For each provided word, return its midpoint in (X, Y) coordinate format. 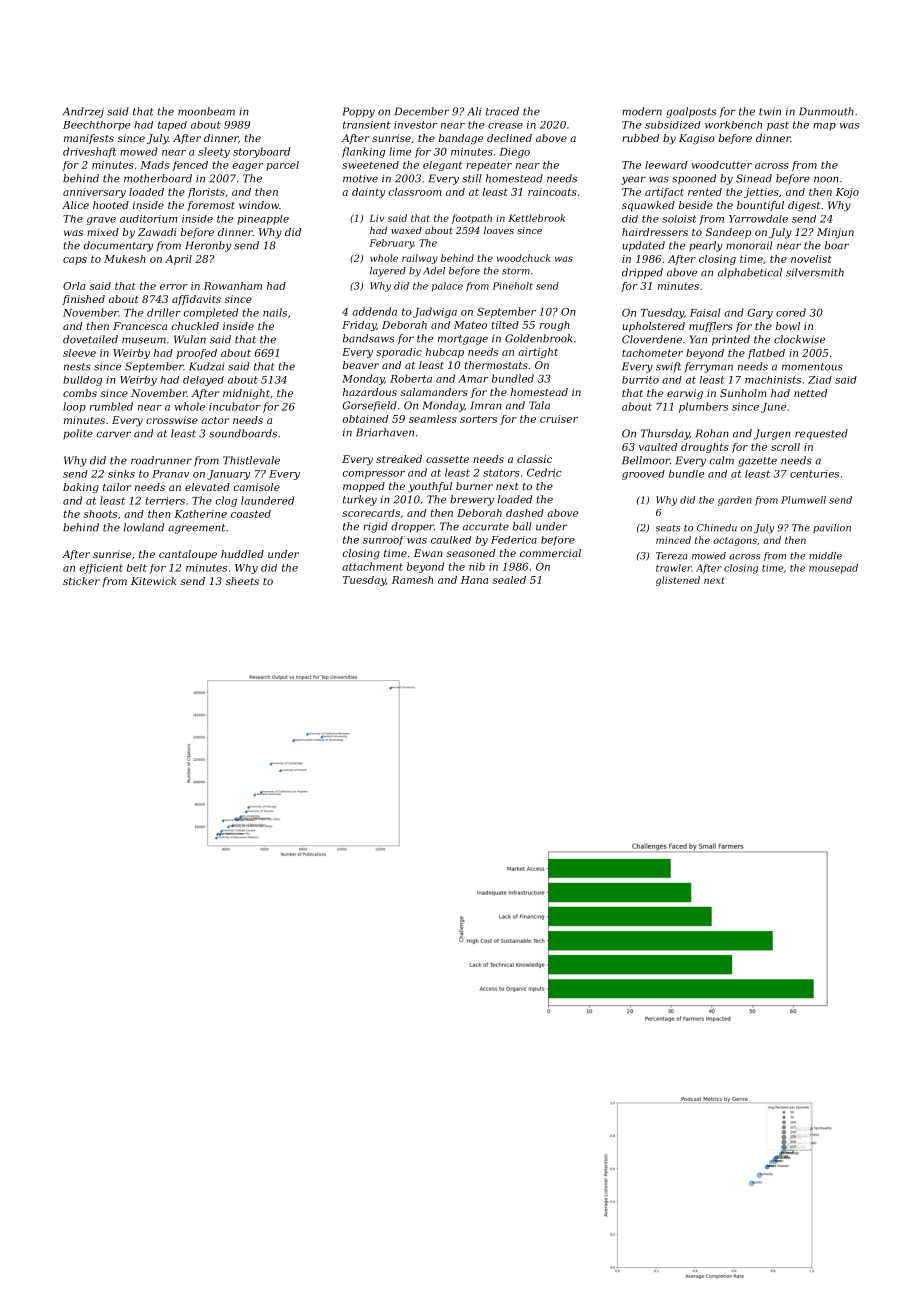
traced (502, 111)
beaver (361, 365)
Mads (154, 165)
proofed (197, 354)
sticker (81, 581)
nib (477, 566)
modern (642, 111)
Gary (760, 313)
